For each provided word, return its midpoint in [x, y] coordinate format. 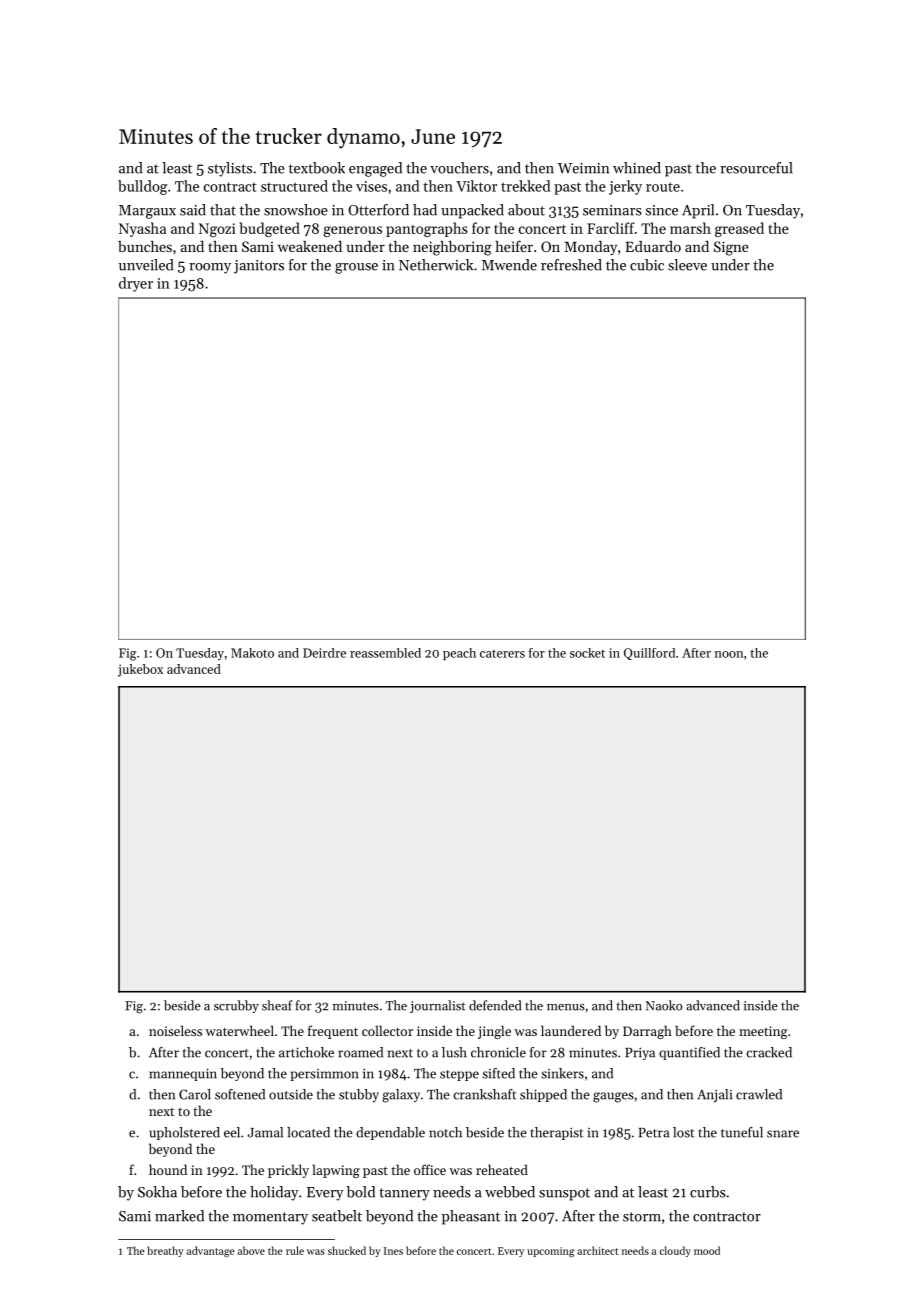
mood [707, 1250]
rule [295, 1250]
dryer [136, 284]
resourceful [756, 168]
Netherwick [436, 265]
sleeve [687, 265]
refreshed [571, 265]
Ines [393, 1251]
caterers [502, 654]
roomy [210, 268]
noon [729, 654]
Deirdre [324, 653]
